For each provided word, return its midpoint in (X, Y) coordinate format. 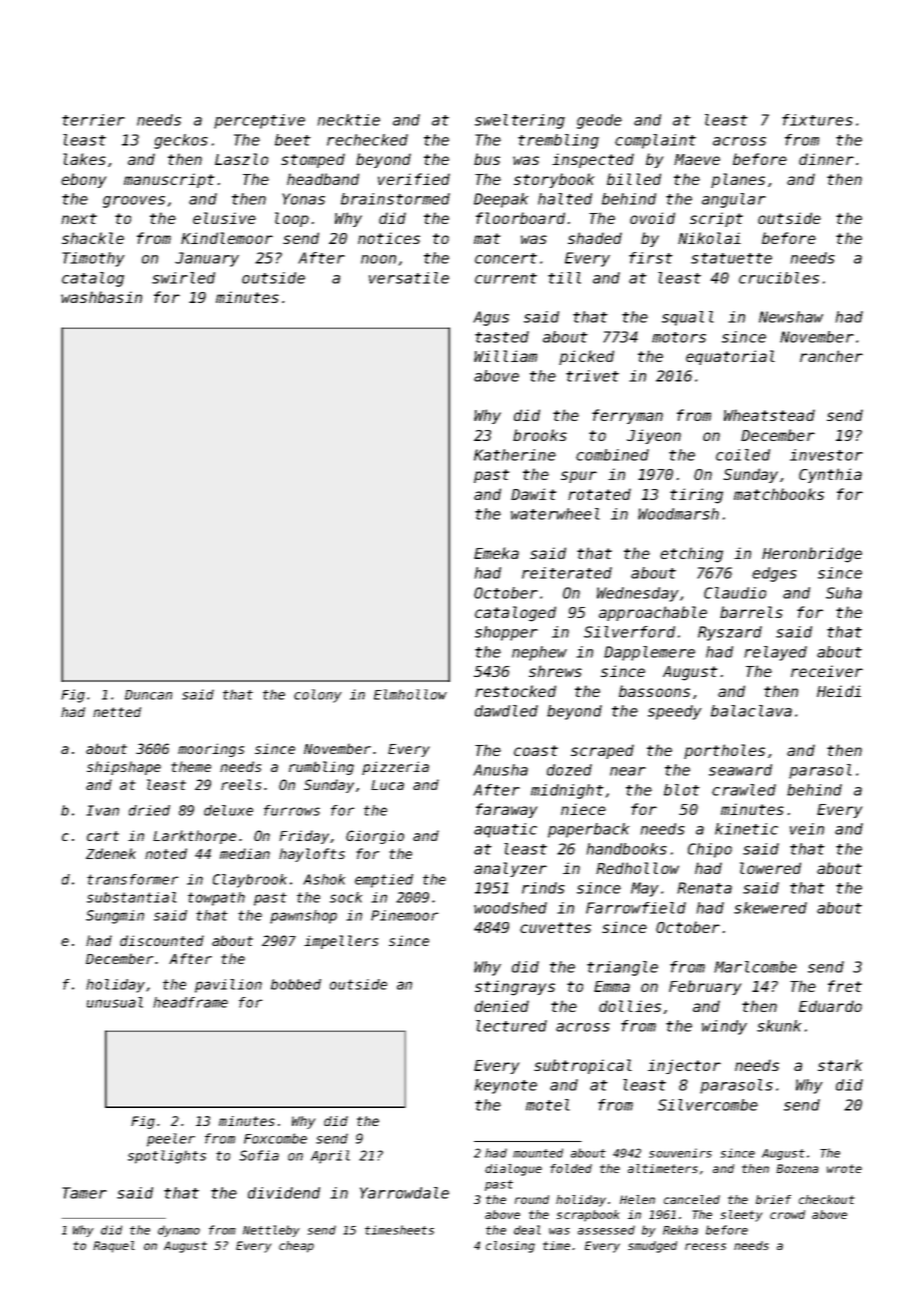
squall (688, 318)
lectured (511, 1026)
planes (738, 180)
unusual (115, 1002)
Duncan (148, 695)
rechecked (367, 140)
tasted (502, 337)
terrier (93, 120)
